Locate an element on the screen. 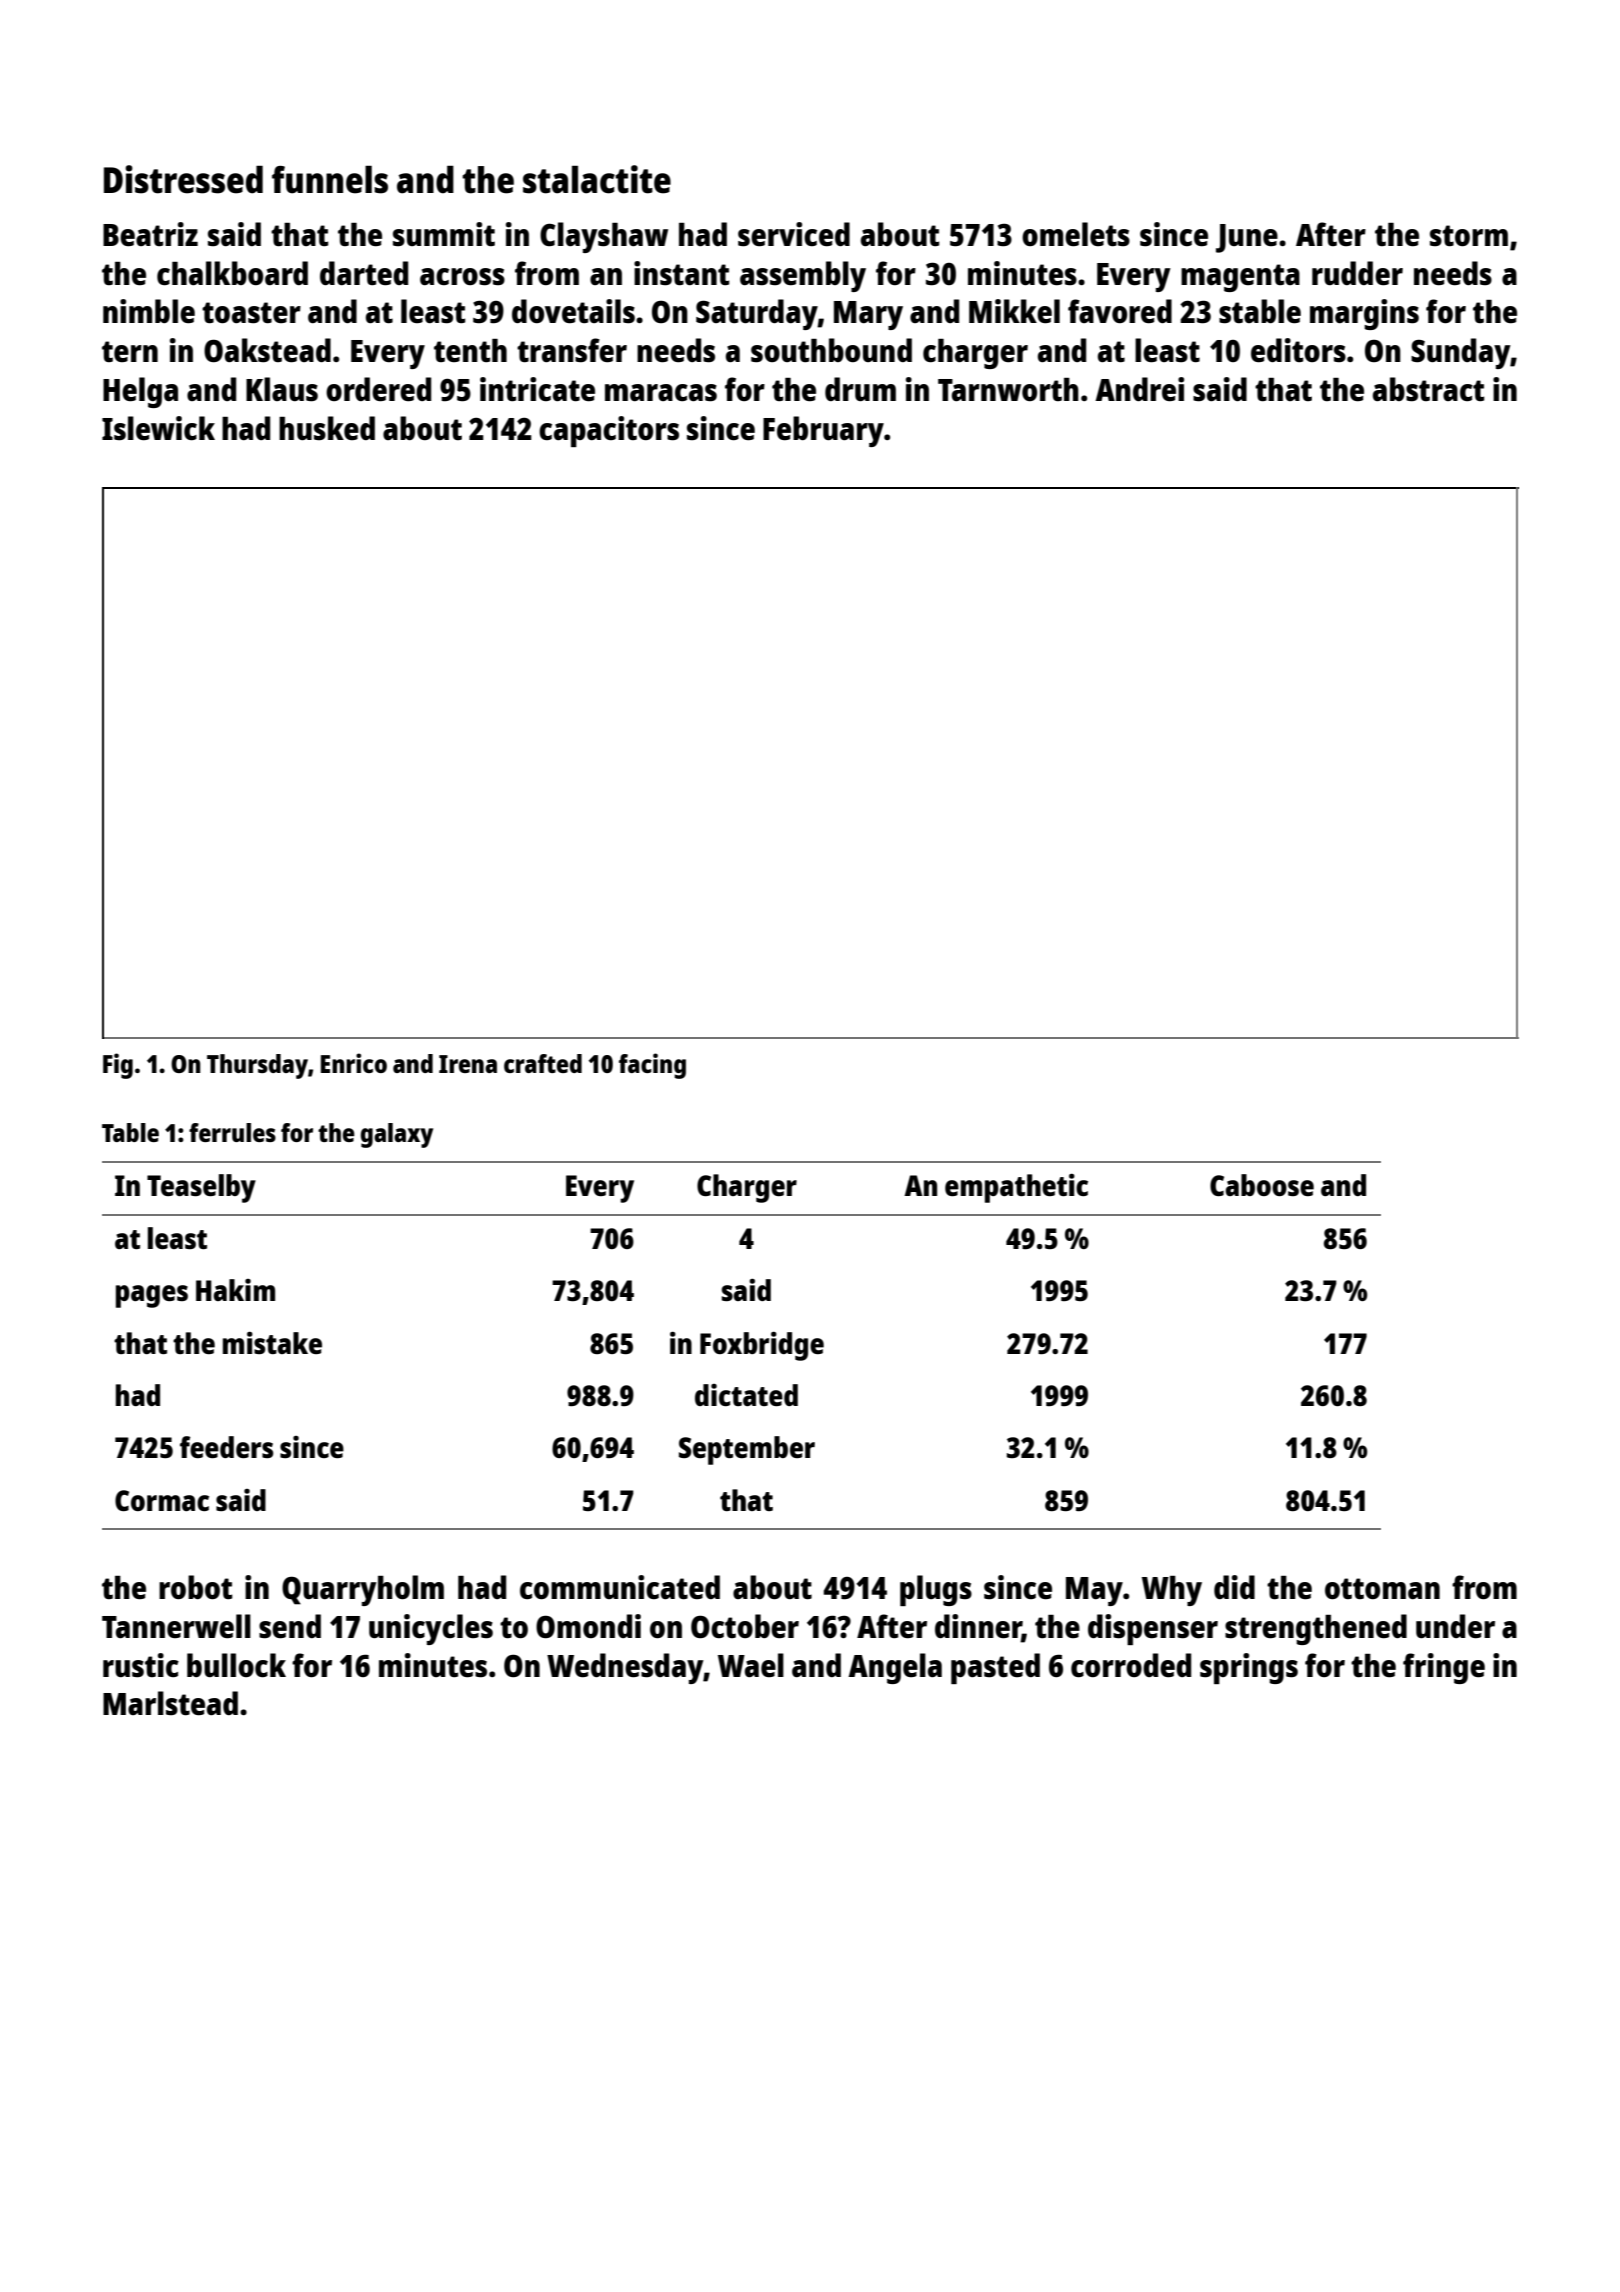  Enrico is located at coordinates (354, 1063).
